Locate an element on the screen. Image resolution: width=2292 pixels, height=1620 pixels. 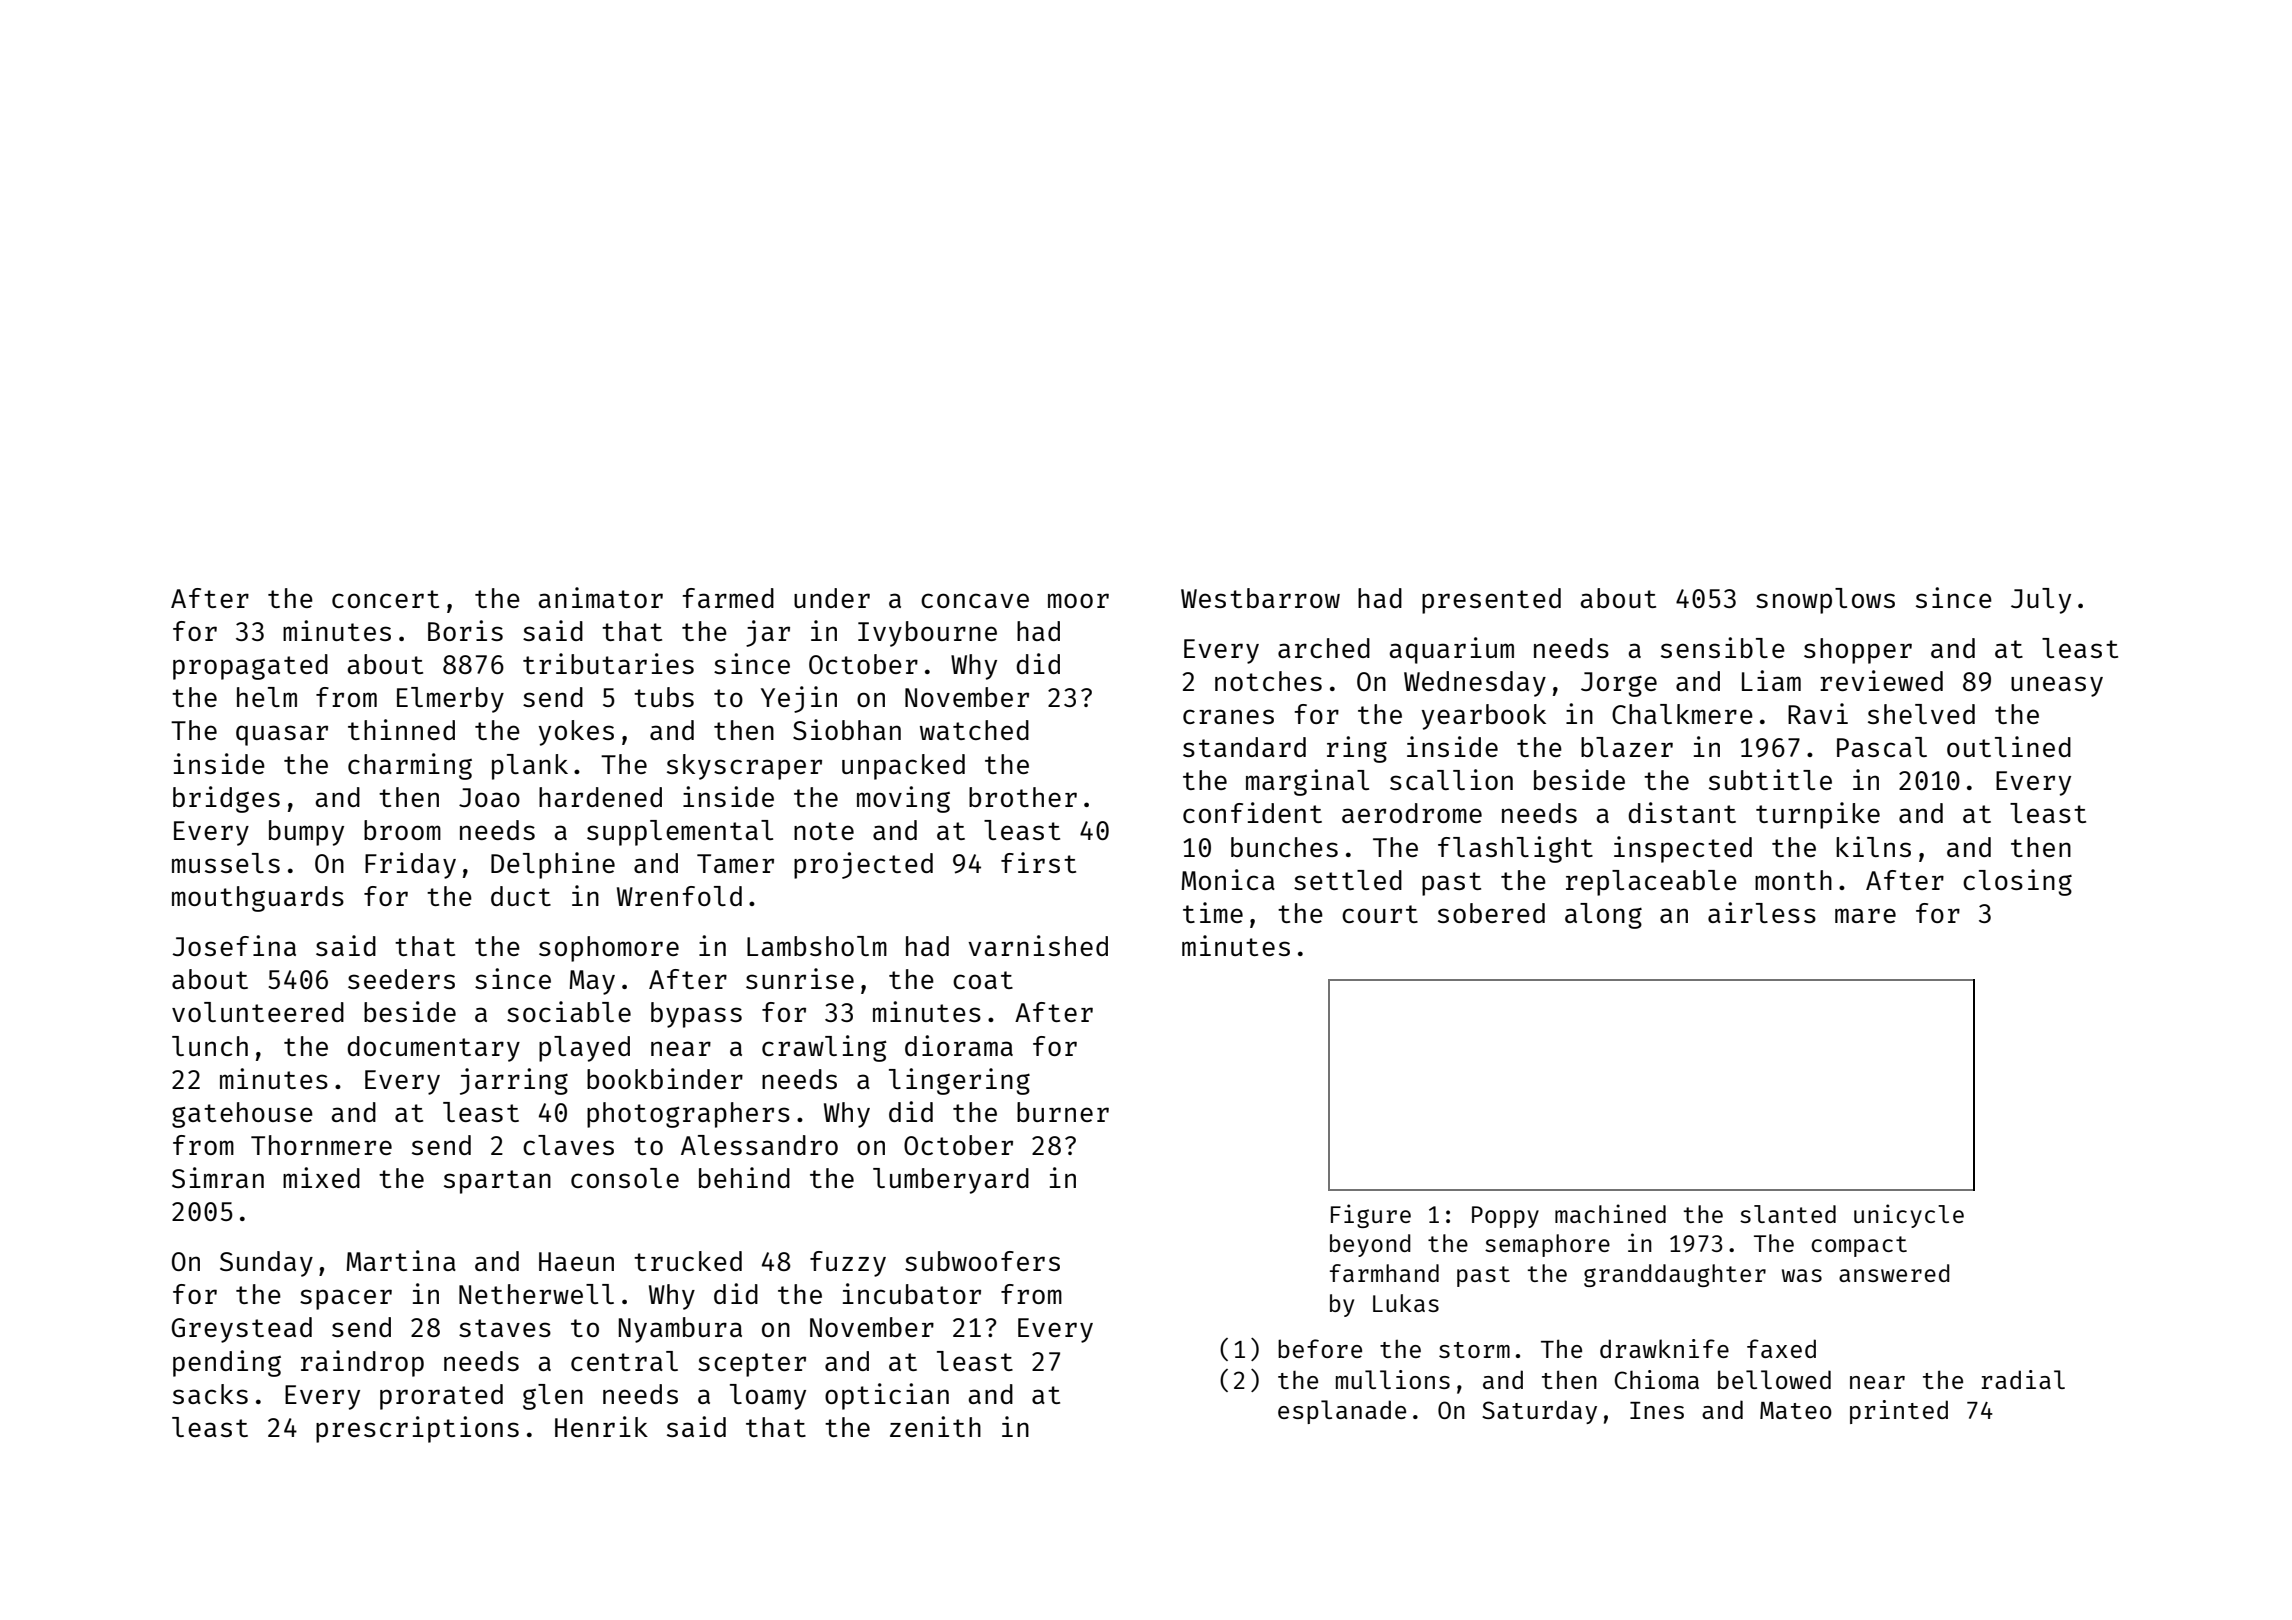
Ivybourne is located at coordinates (927, 634).
